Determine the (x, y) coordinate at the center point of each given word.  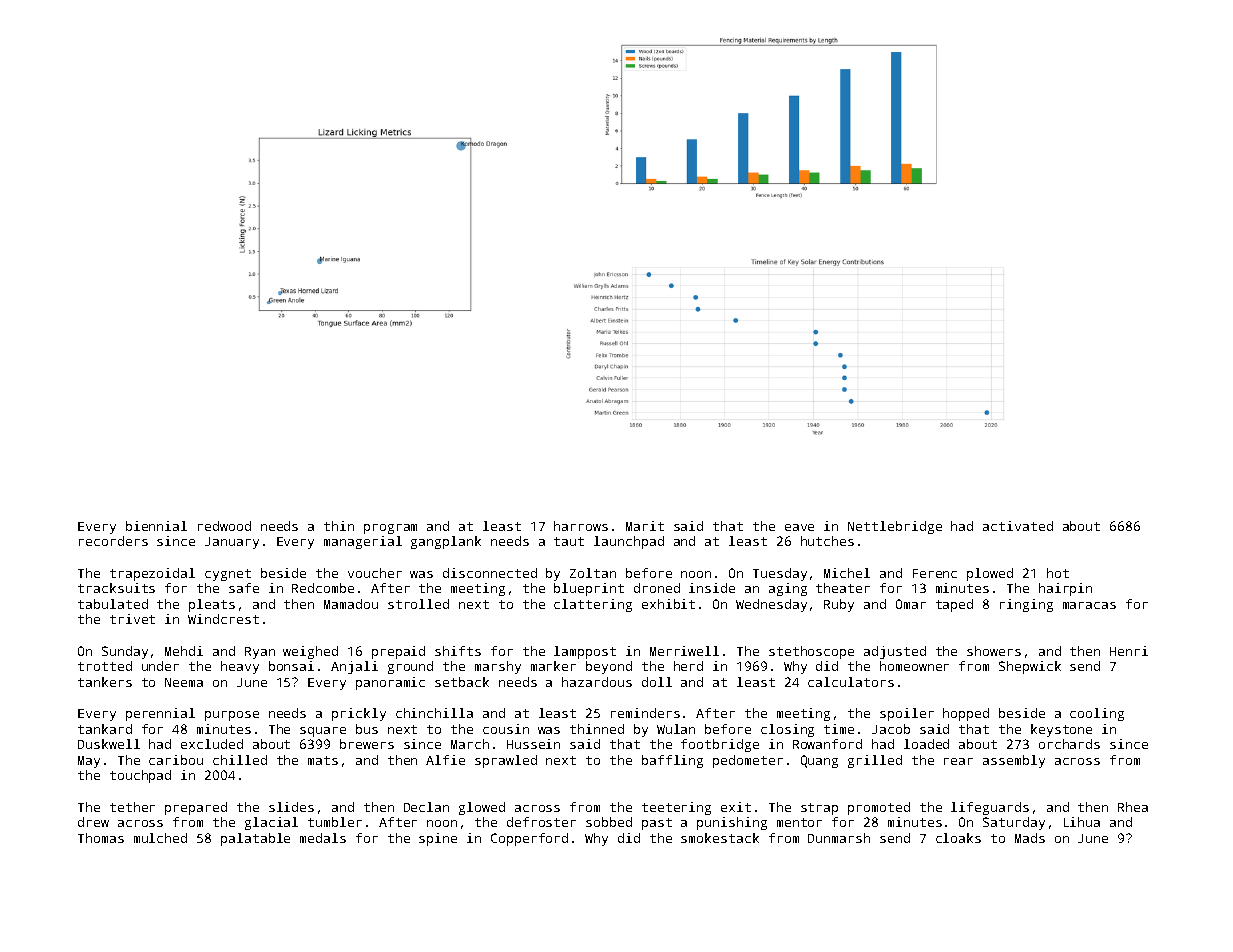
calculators (851, 682)
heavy (240, 667)
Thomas (101, 838)
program (390, 529)
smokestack (720, 838)
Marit (645, 526)
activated (1018, 526)
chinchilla (434, 713)
